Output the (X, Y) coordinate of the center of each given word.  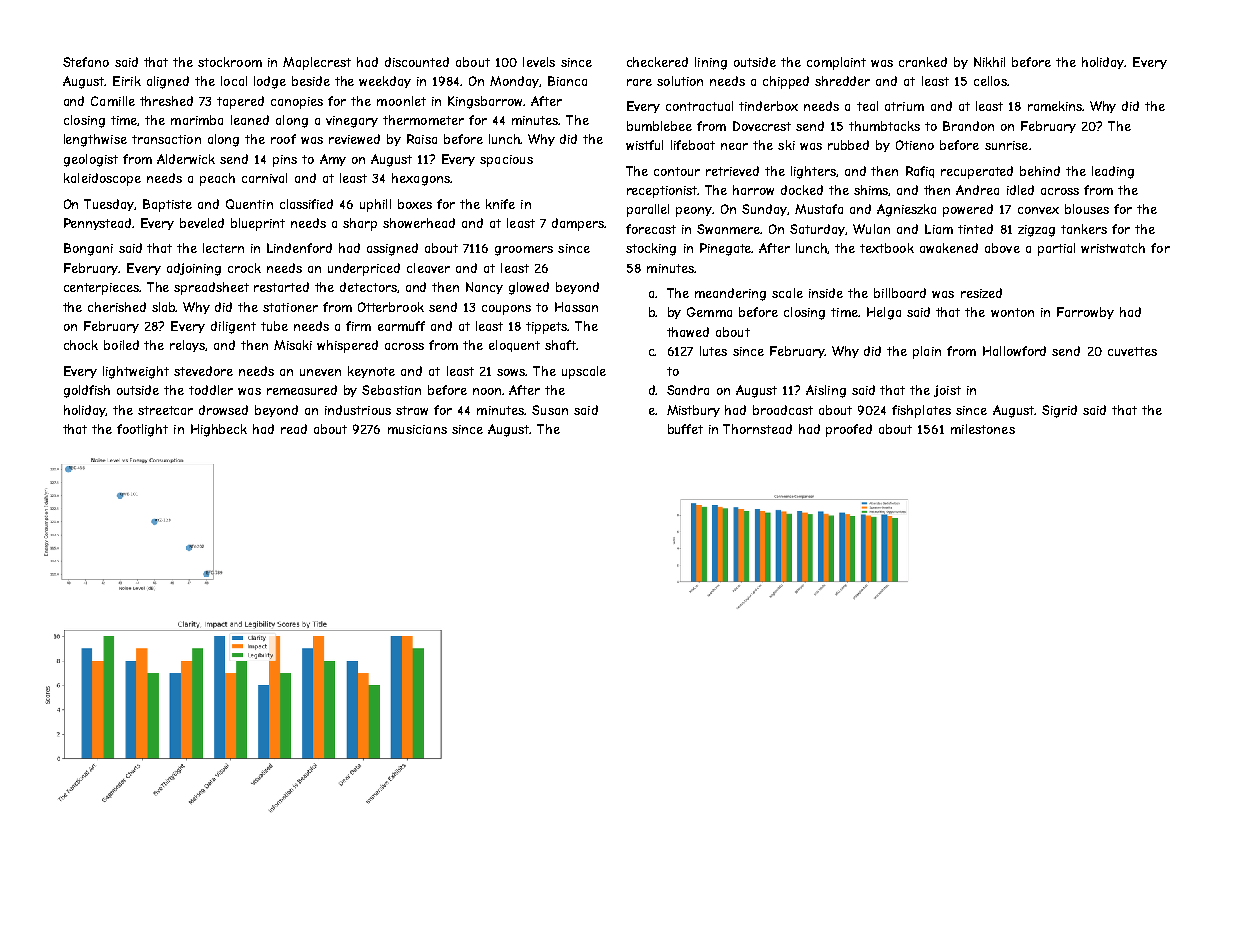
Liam (939, 229)
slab (164, 307)
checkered (657, 62)
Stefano (86, 62)
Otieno (915, 145)
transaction (166, 139)
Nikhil (989, 62)
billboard (900, 293)
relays (188, 346)
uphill (375, 205)
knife (500, 204)
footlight (142, 430)
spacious (506, 161)
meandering (730, 294)
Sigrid (1059, 411)
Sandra (688, 390)
